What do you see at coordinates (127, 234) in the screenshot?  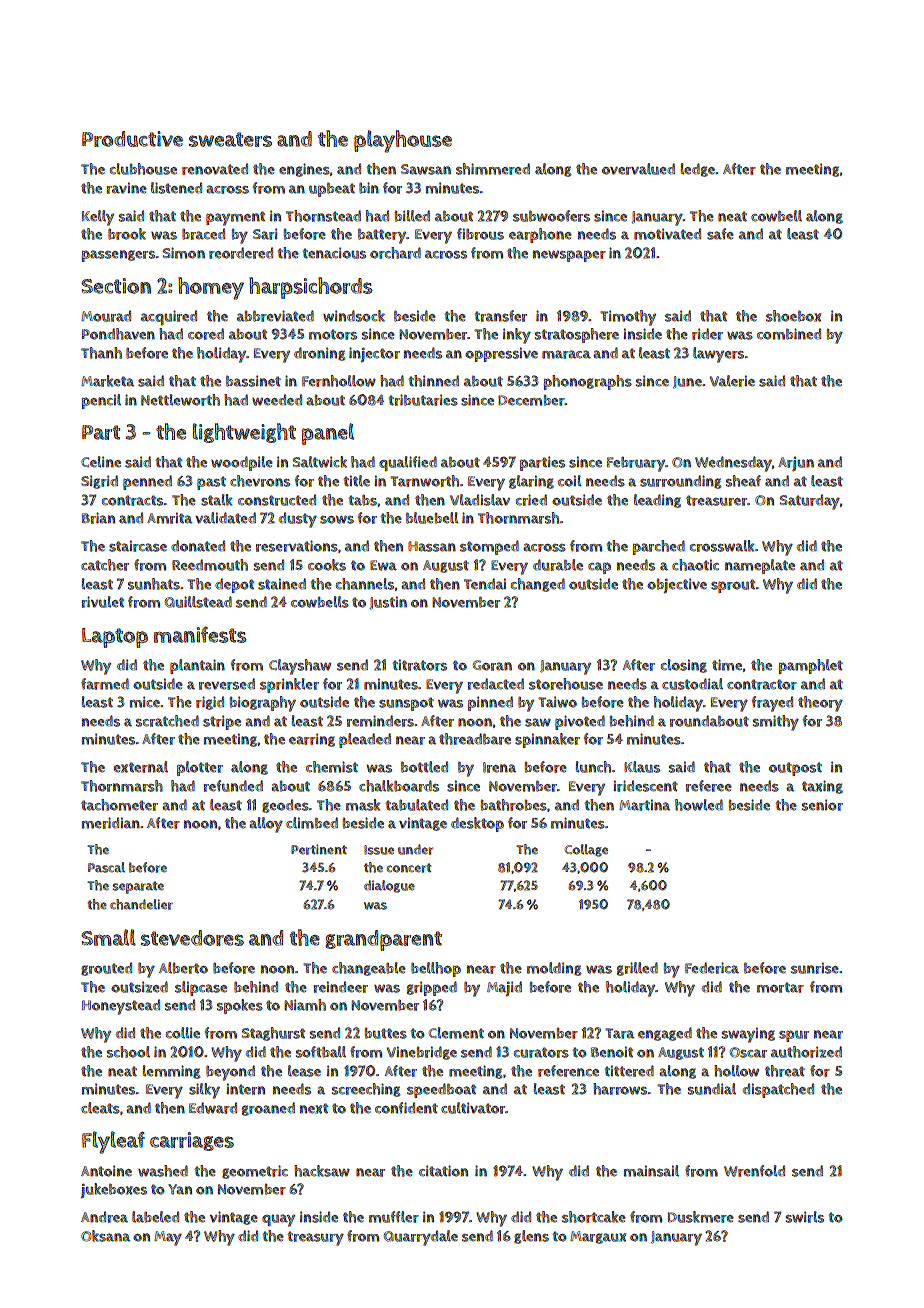 I see `brook` at bounding box center [127, 234].
